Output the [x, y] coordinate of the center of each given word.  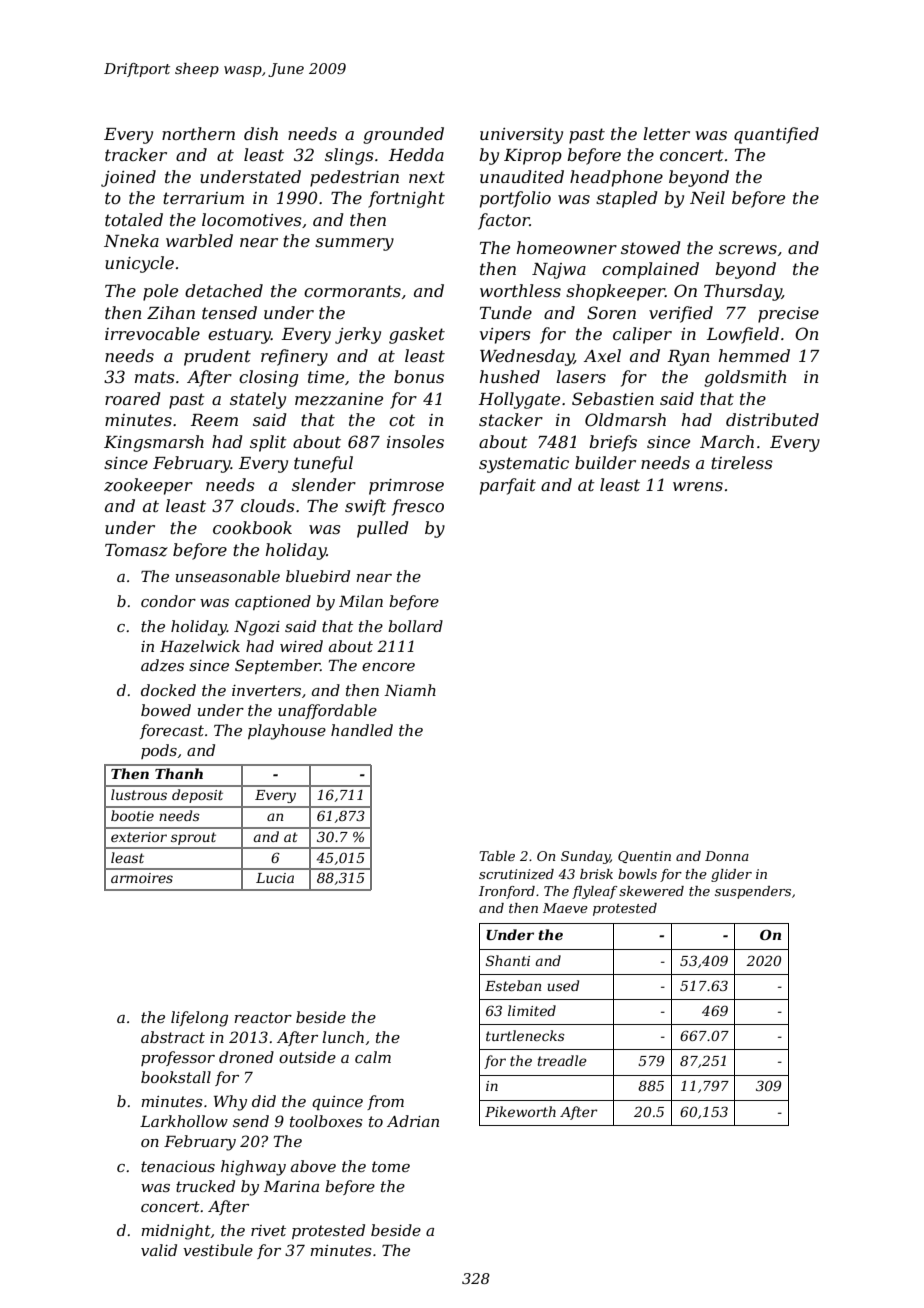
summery [354, 244]
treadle [562, 1060]
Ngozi [257, 628]
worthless [520, 290]
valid [159, 1250]
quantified [776, 135]
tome [391, 1166]
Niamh [410, 690]
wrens [698, 486]
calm [373, 1057]
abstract [173, 1037]
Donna [727, 856]
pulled [382, 529]
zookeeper [148, 486]
